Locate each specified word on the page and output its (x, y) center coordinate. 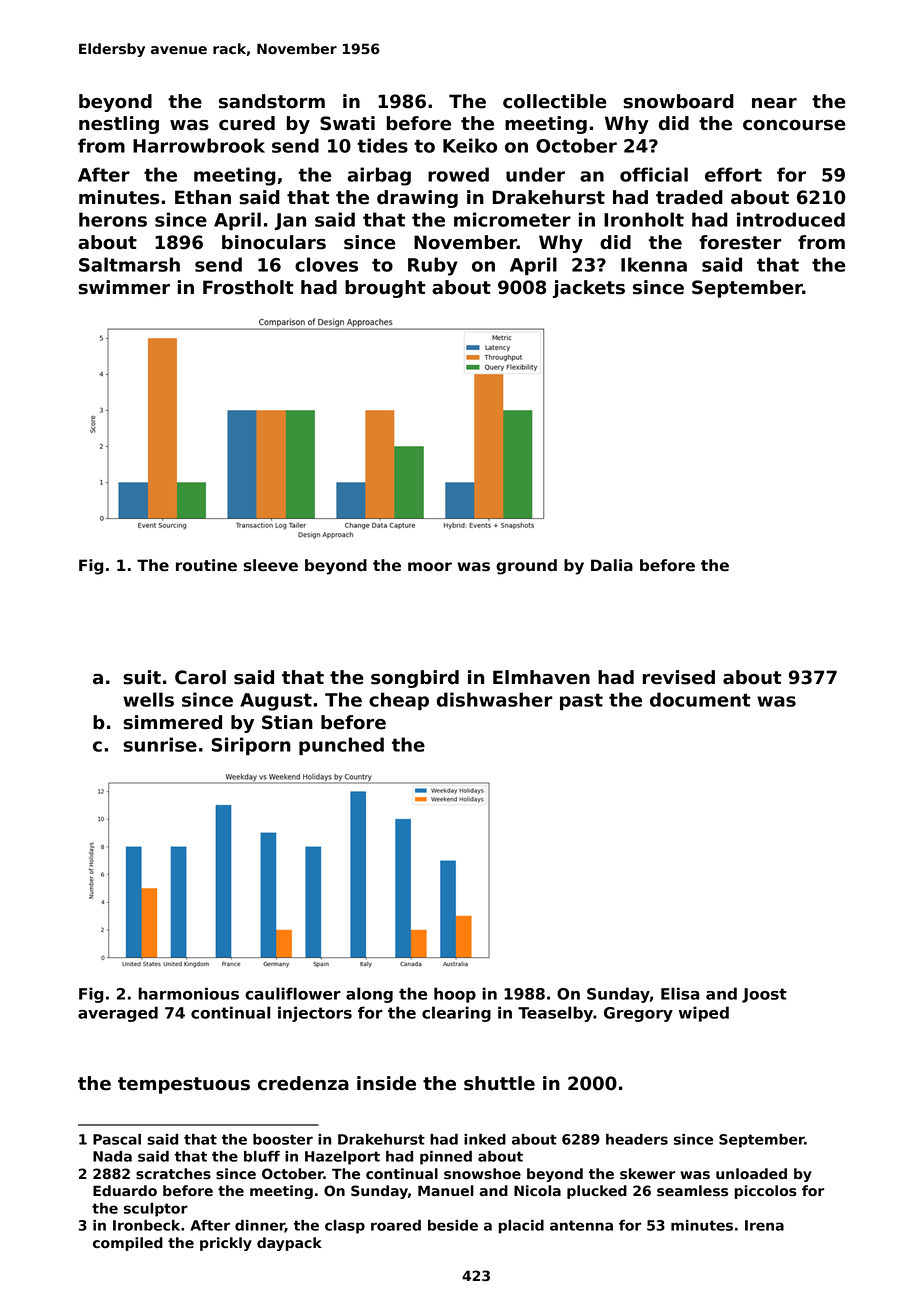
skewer (647, 1174)
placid (521, 1227)
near (774, 103)
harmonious (188, 993)
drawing (417, 199)
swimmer (124, 287)
